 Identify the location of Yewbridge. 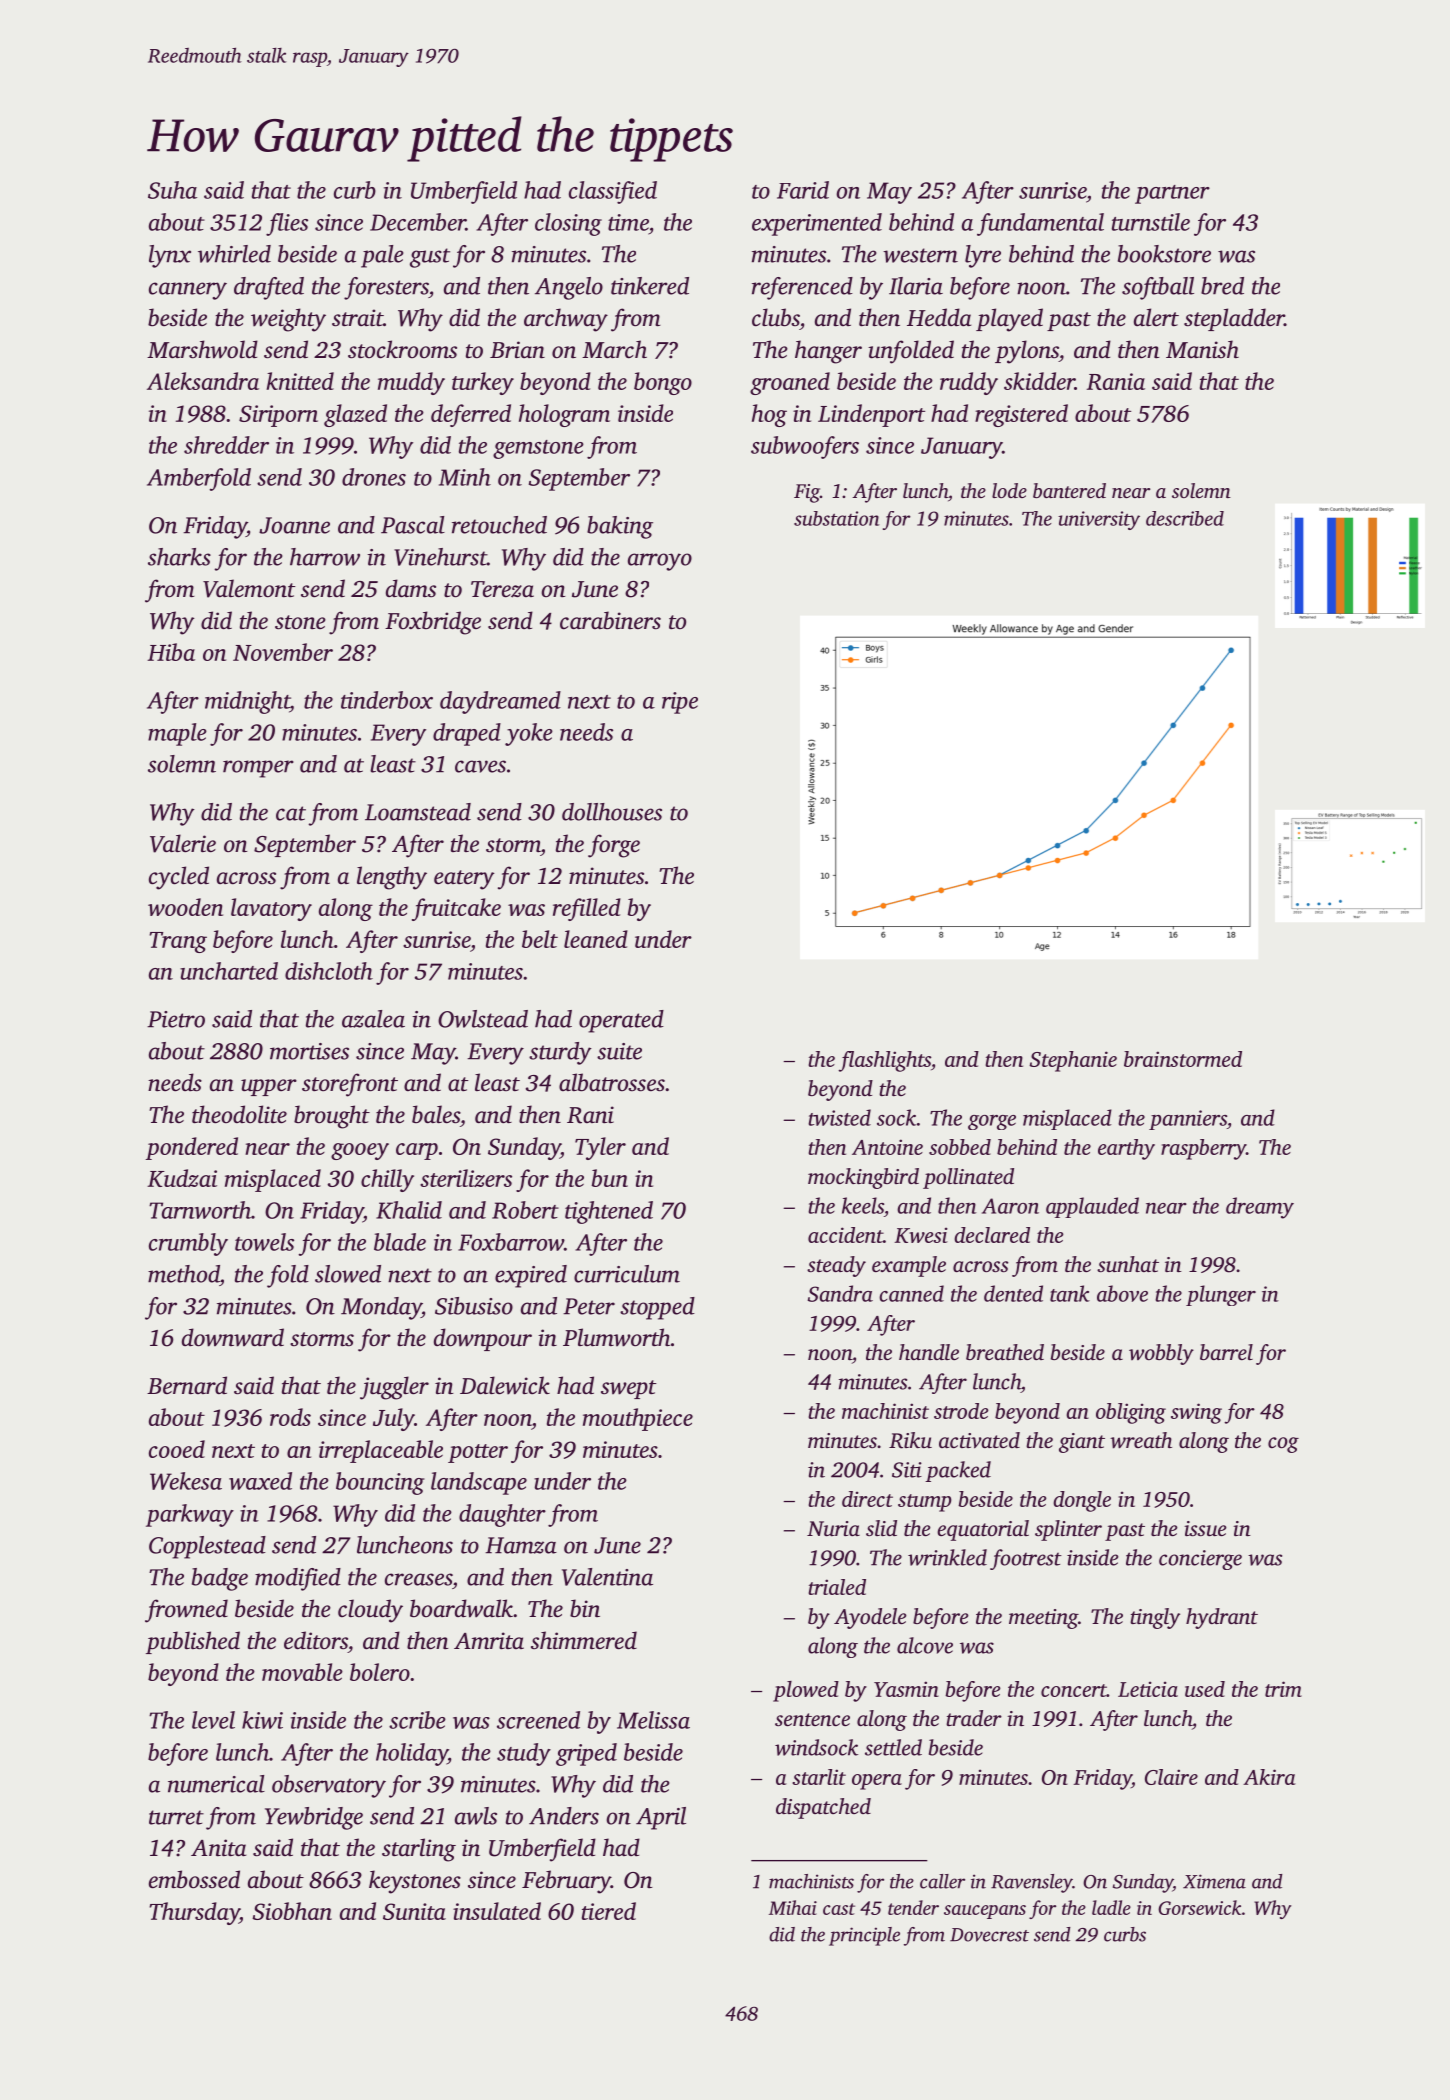
(314, 1818).
